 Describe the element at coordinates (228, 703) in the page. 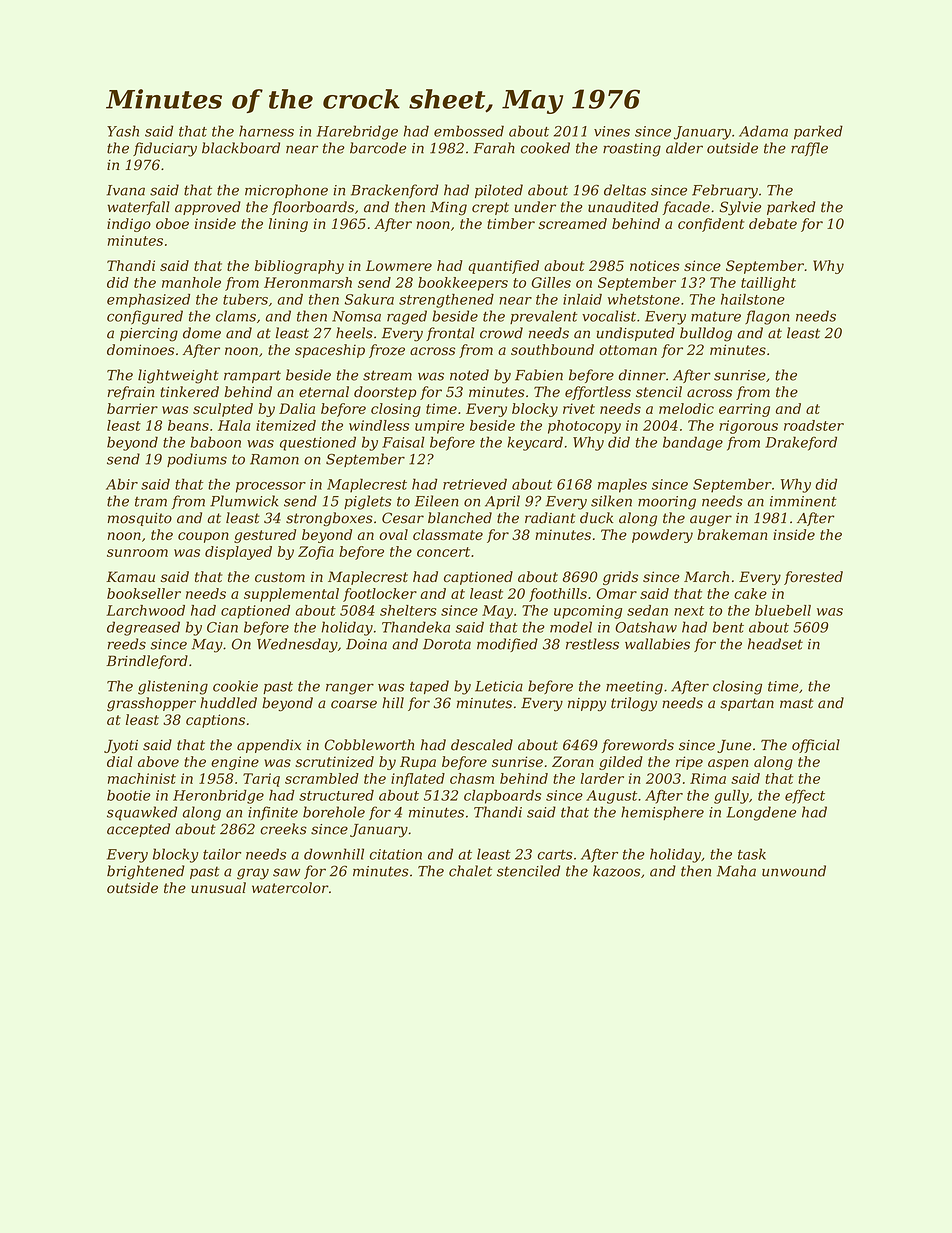

I see `huddled` at that location.
